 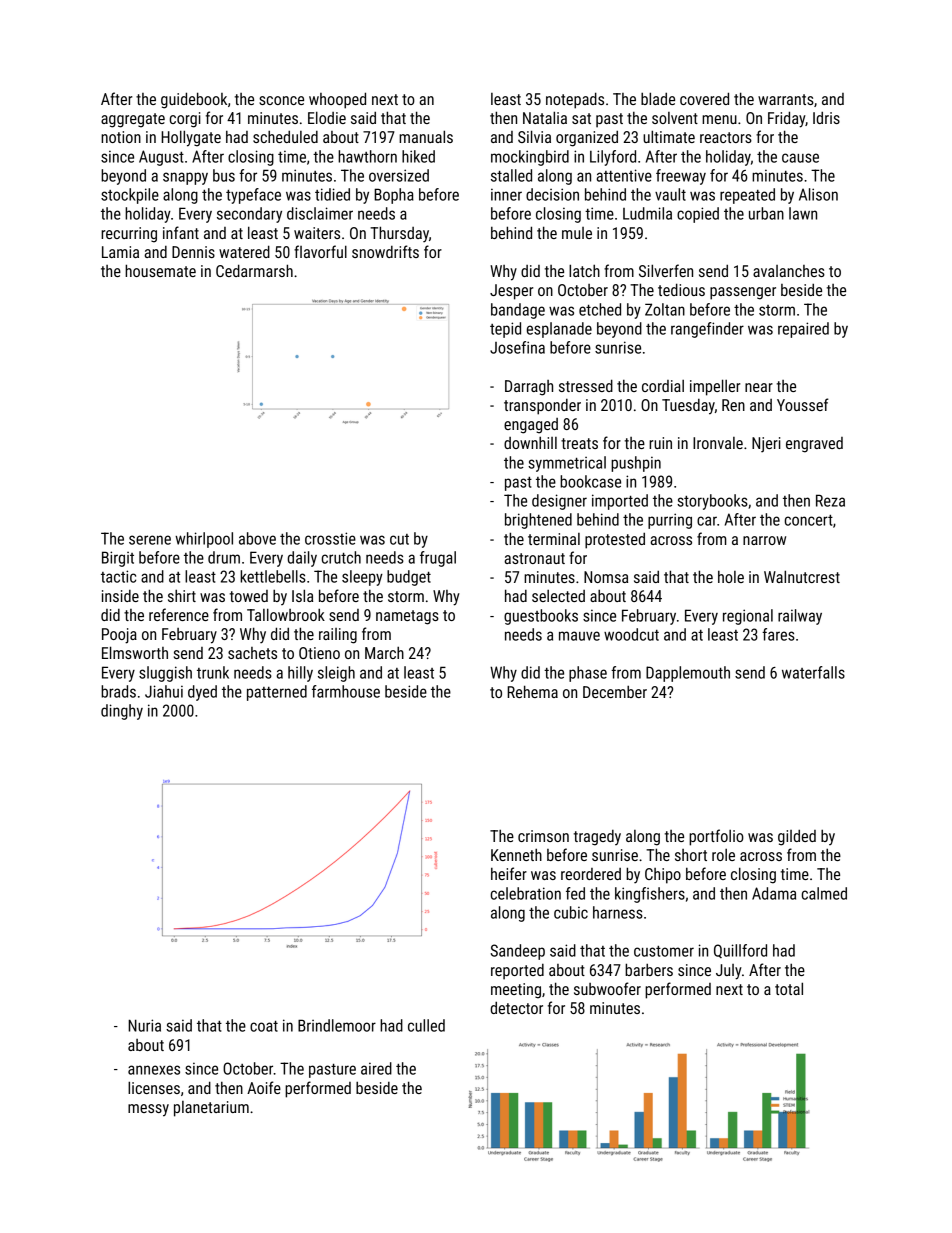 What do you see at coordinates (786, 99) in the screenshot?
I see `warrants` at bounding box center [786, 99].
